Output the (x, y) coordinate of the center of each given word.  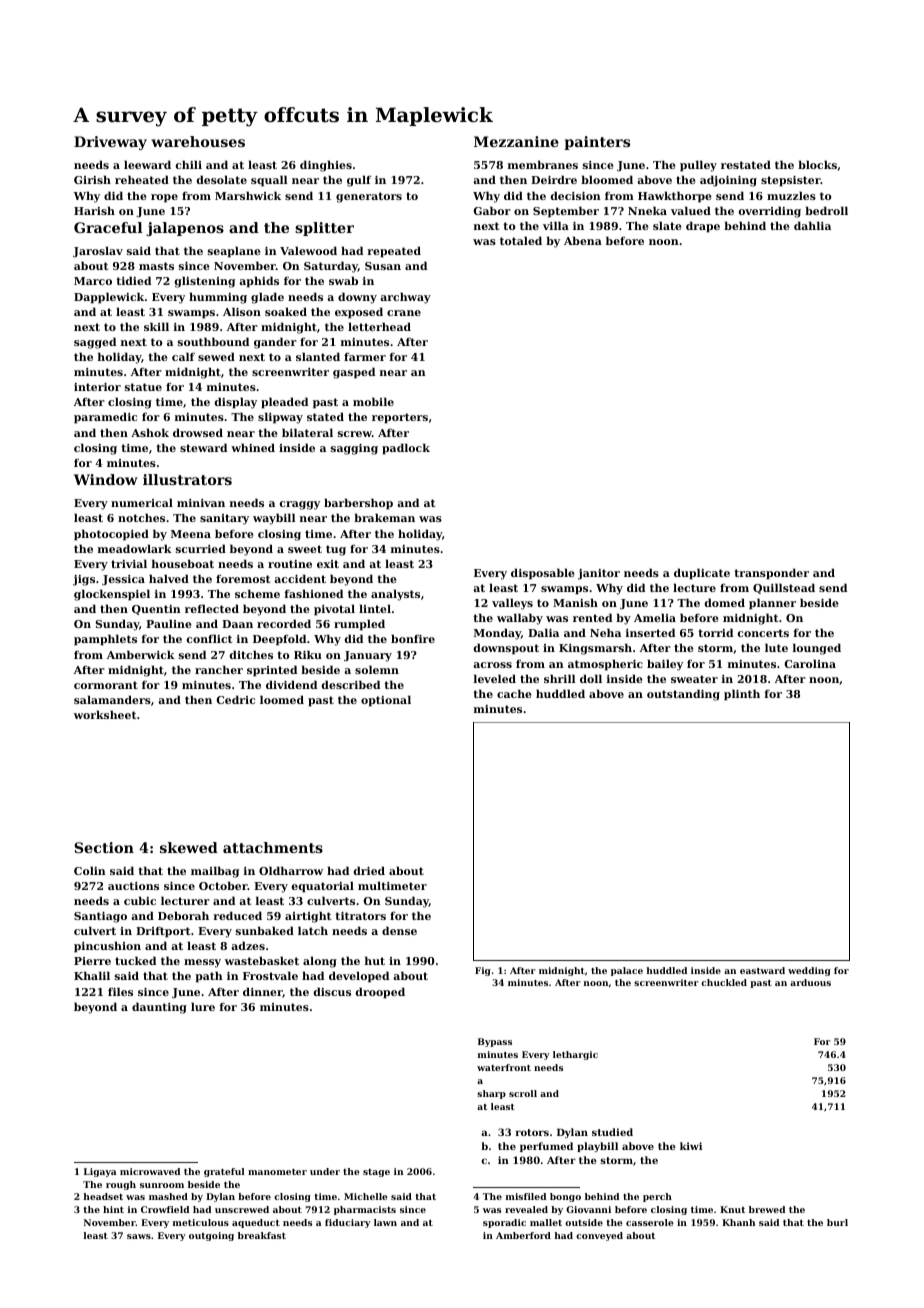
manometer (277, 1172)
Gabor (492, 210)
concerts (763, 633)
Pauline (169, 623)
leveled (495, 678)
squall (269, 181)
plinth (742, 695)
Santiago (100, 917)
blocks (817, 164)
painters (597, 143)
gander (275, 343)
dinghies (326, 166)
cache (514, 693)
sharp (491, 1094)
